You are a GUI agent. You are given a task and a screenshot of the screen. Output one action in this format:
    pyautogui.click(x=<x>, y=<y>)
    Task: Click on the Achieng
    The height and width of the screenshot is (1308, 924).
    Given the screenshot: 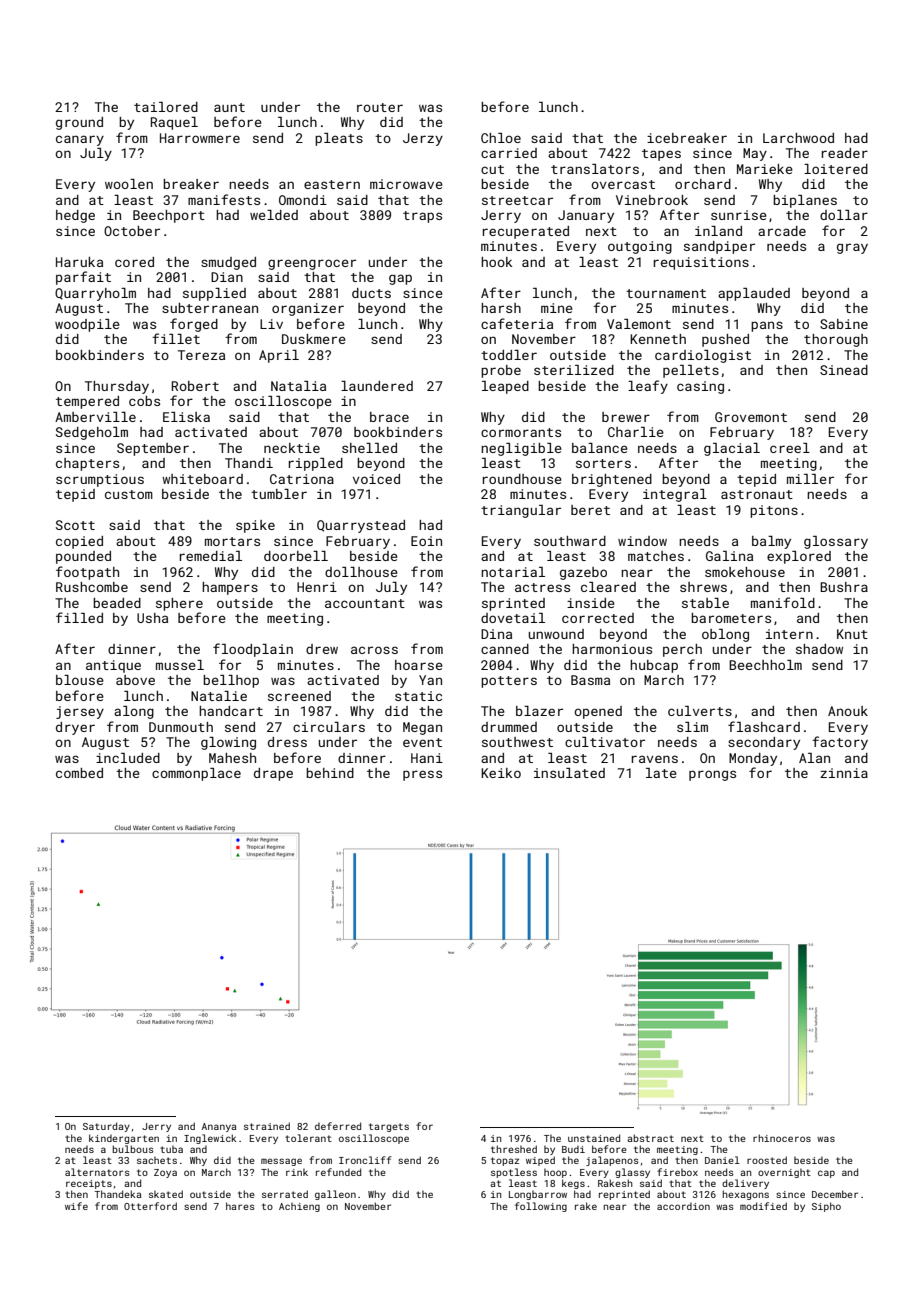 What is the action you would take?
    pyautogui.click(x=299, y=1207)
